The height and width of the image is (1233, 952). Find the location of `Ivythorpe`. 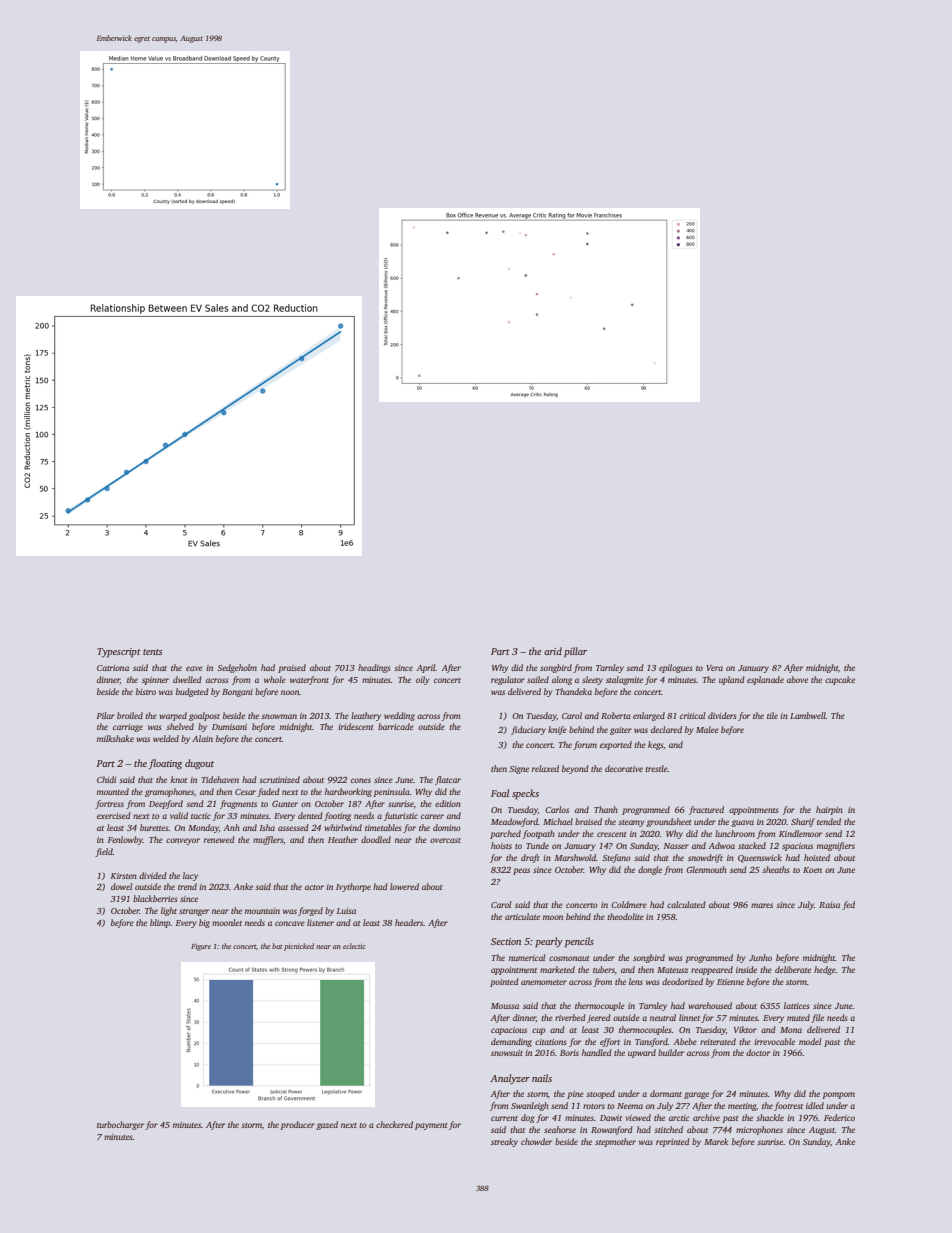

Ivythorpe is located at coordinates (353, 887).
